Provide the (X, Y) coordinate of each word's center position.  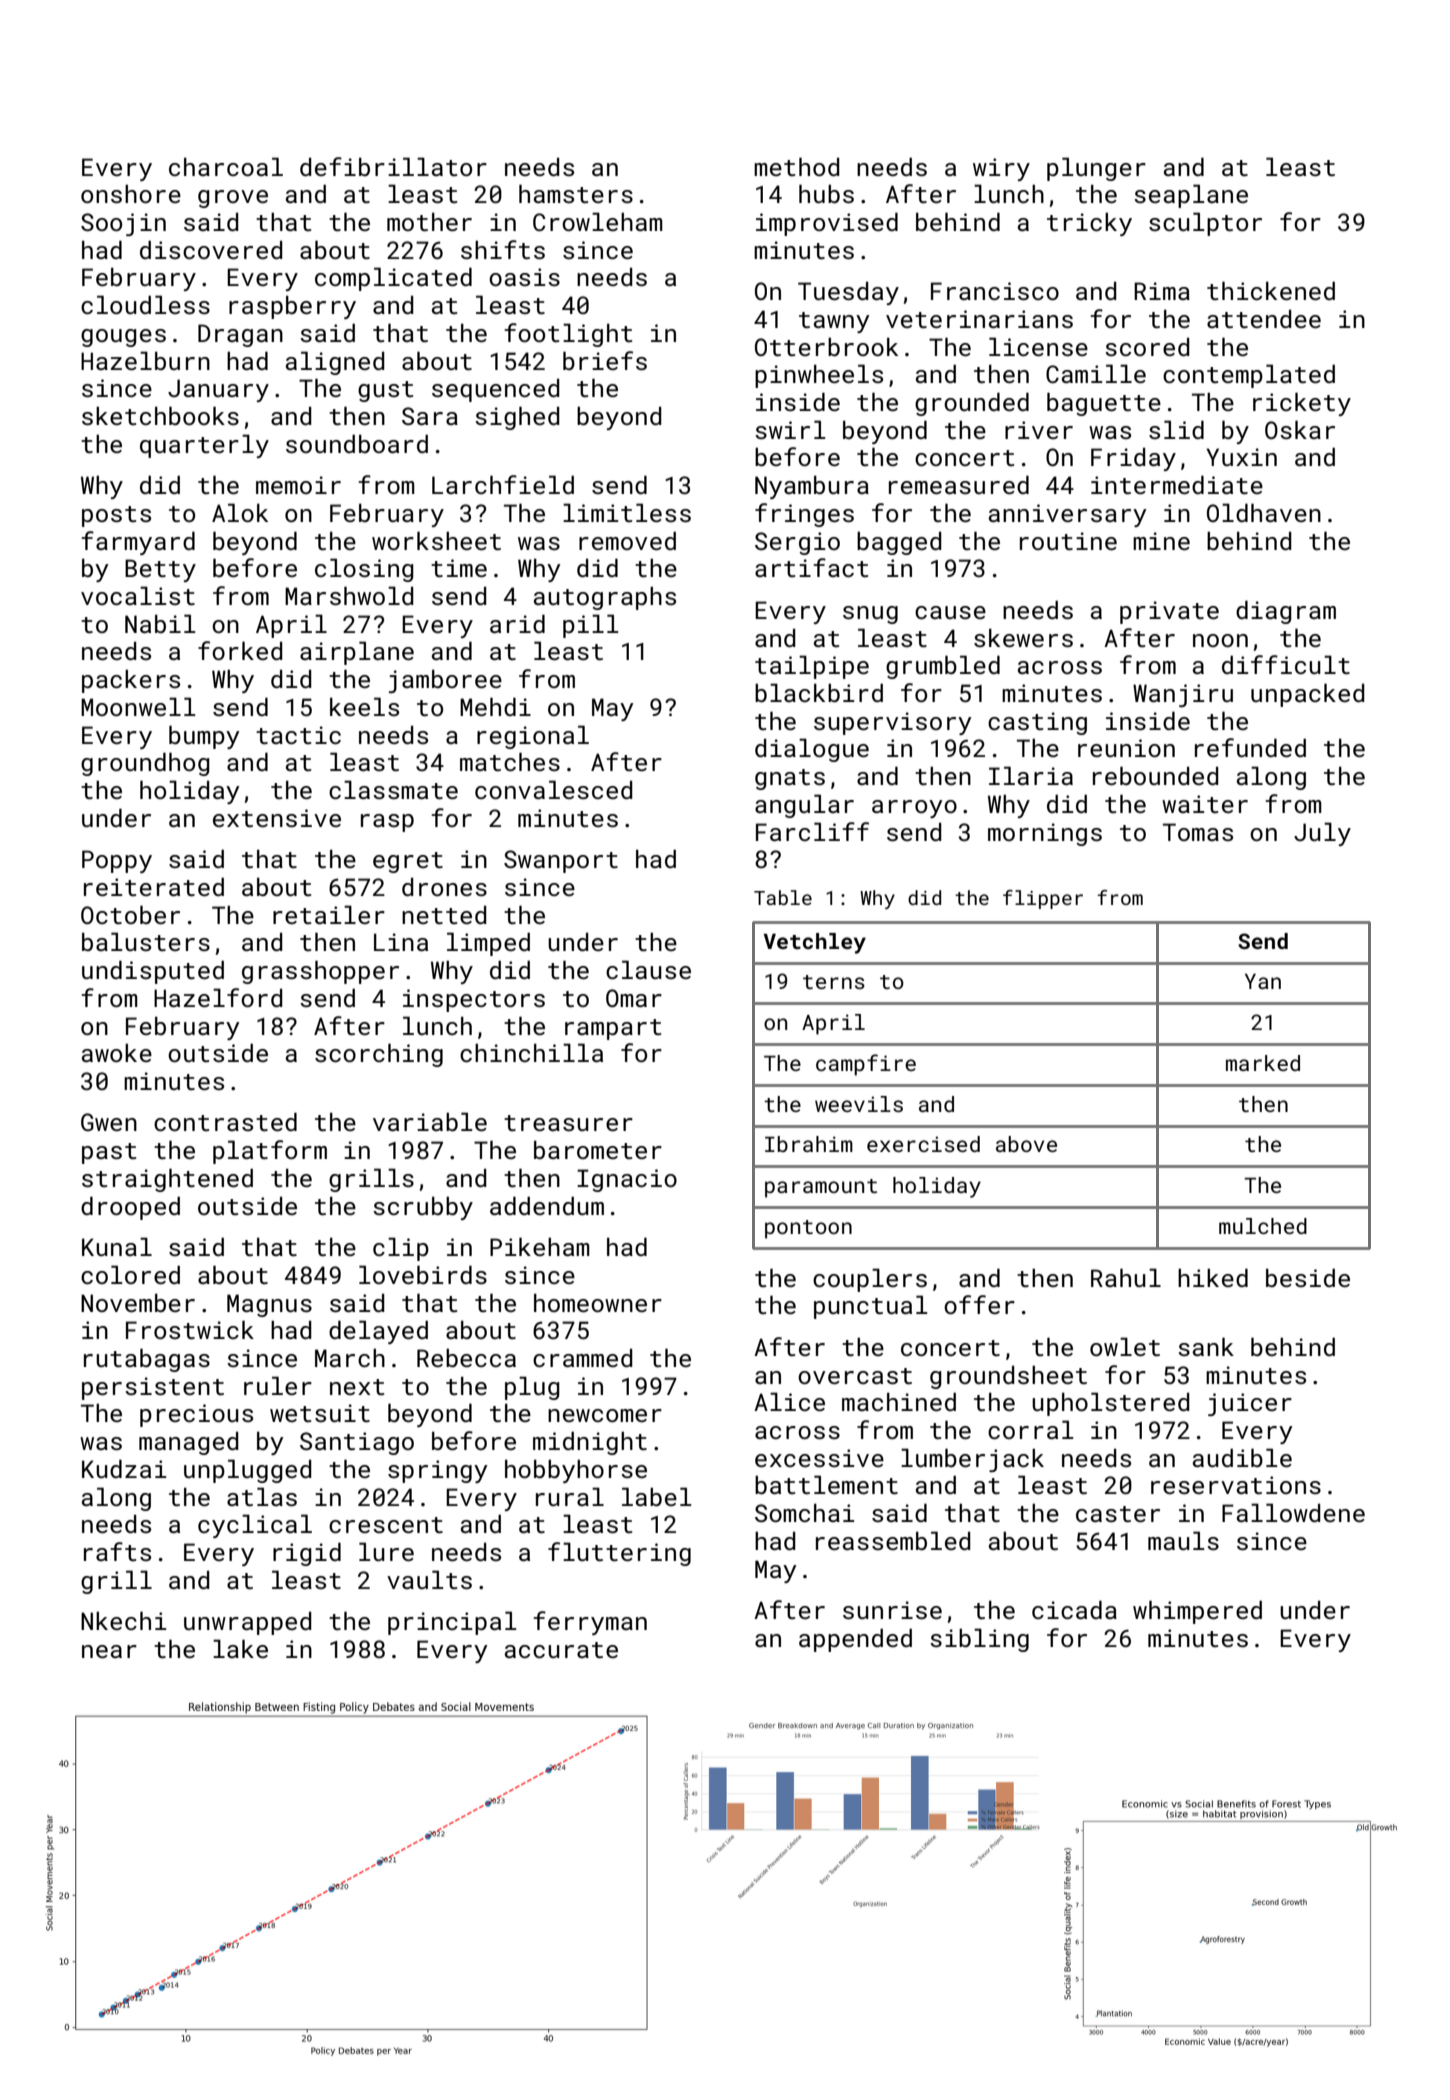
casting (1037, 723)
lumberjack (972, 1460)
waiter (1205, 804)
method (797, 166)
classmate (393, 789)
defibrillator (393, 166)
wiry (1001, 169)
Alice (789, 1401)
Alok (240, 512)
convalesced (554, 789)
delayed (378, 1332)
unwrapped (248, 1623)
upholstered (1111, 1404)
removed (627, 540)
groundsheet (1008, 1377)
